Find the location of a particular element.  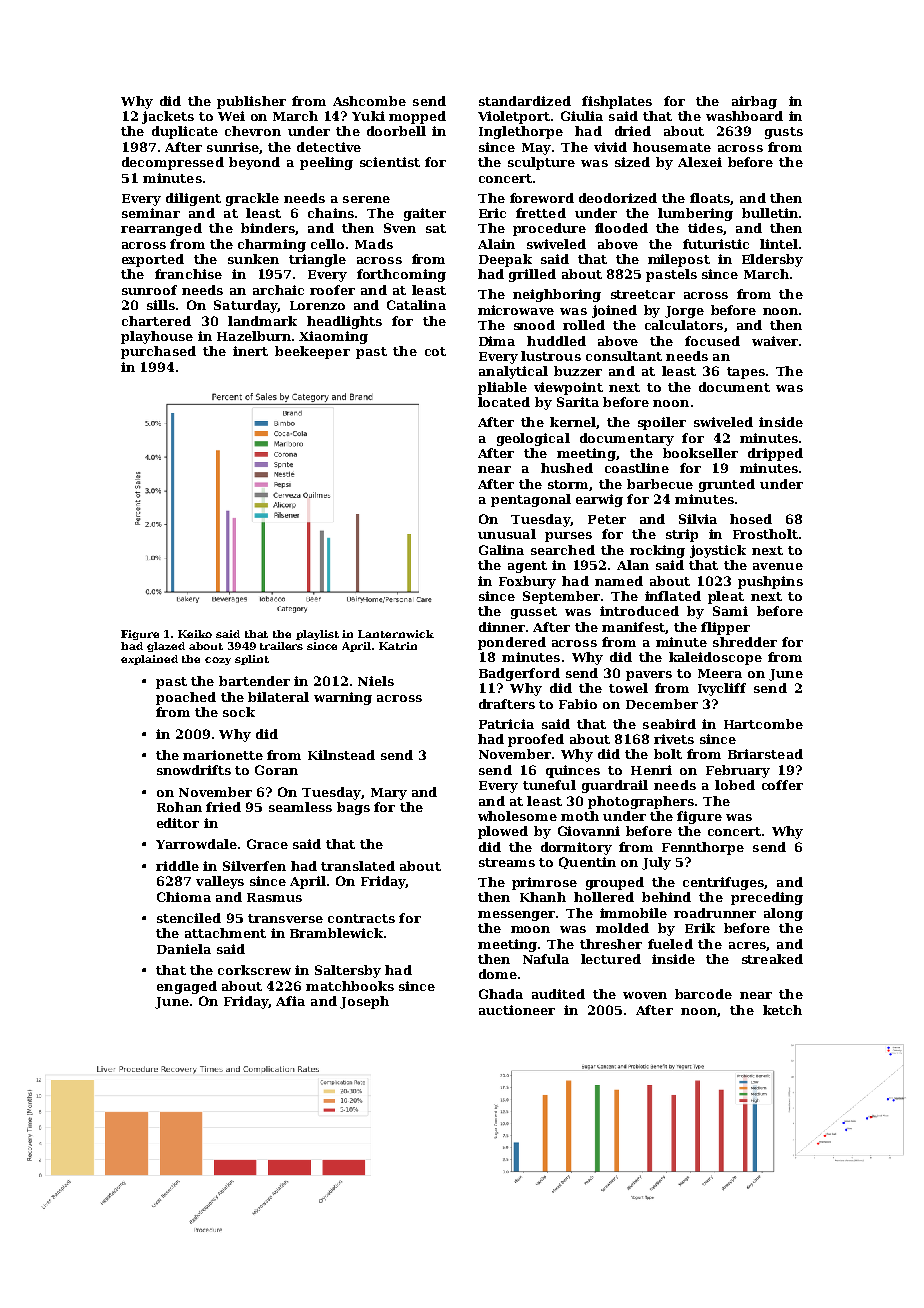

Hazelburn is located at coordinates (254, 336).
